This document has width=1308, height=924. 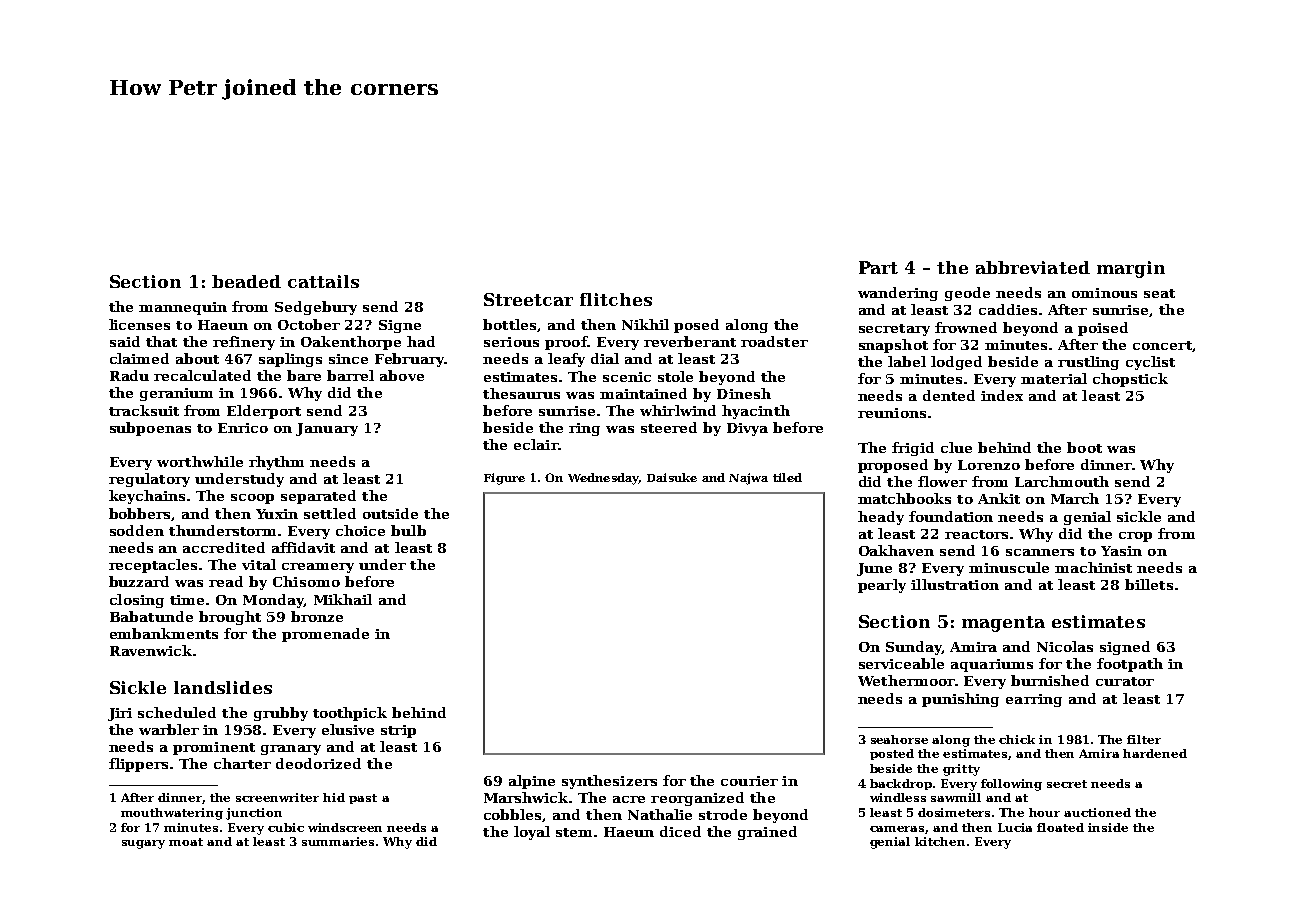 I want to click on seat, so click(x=1159, y=293).
